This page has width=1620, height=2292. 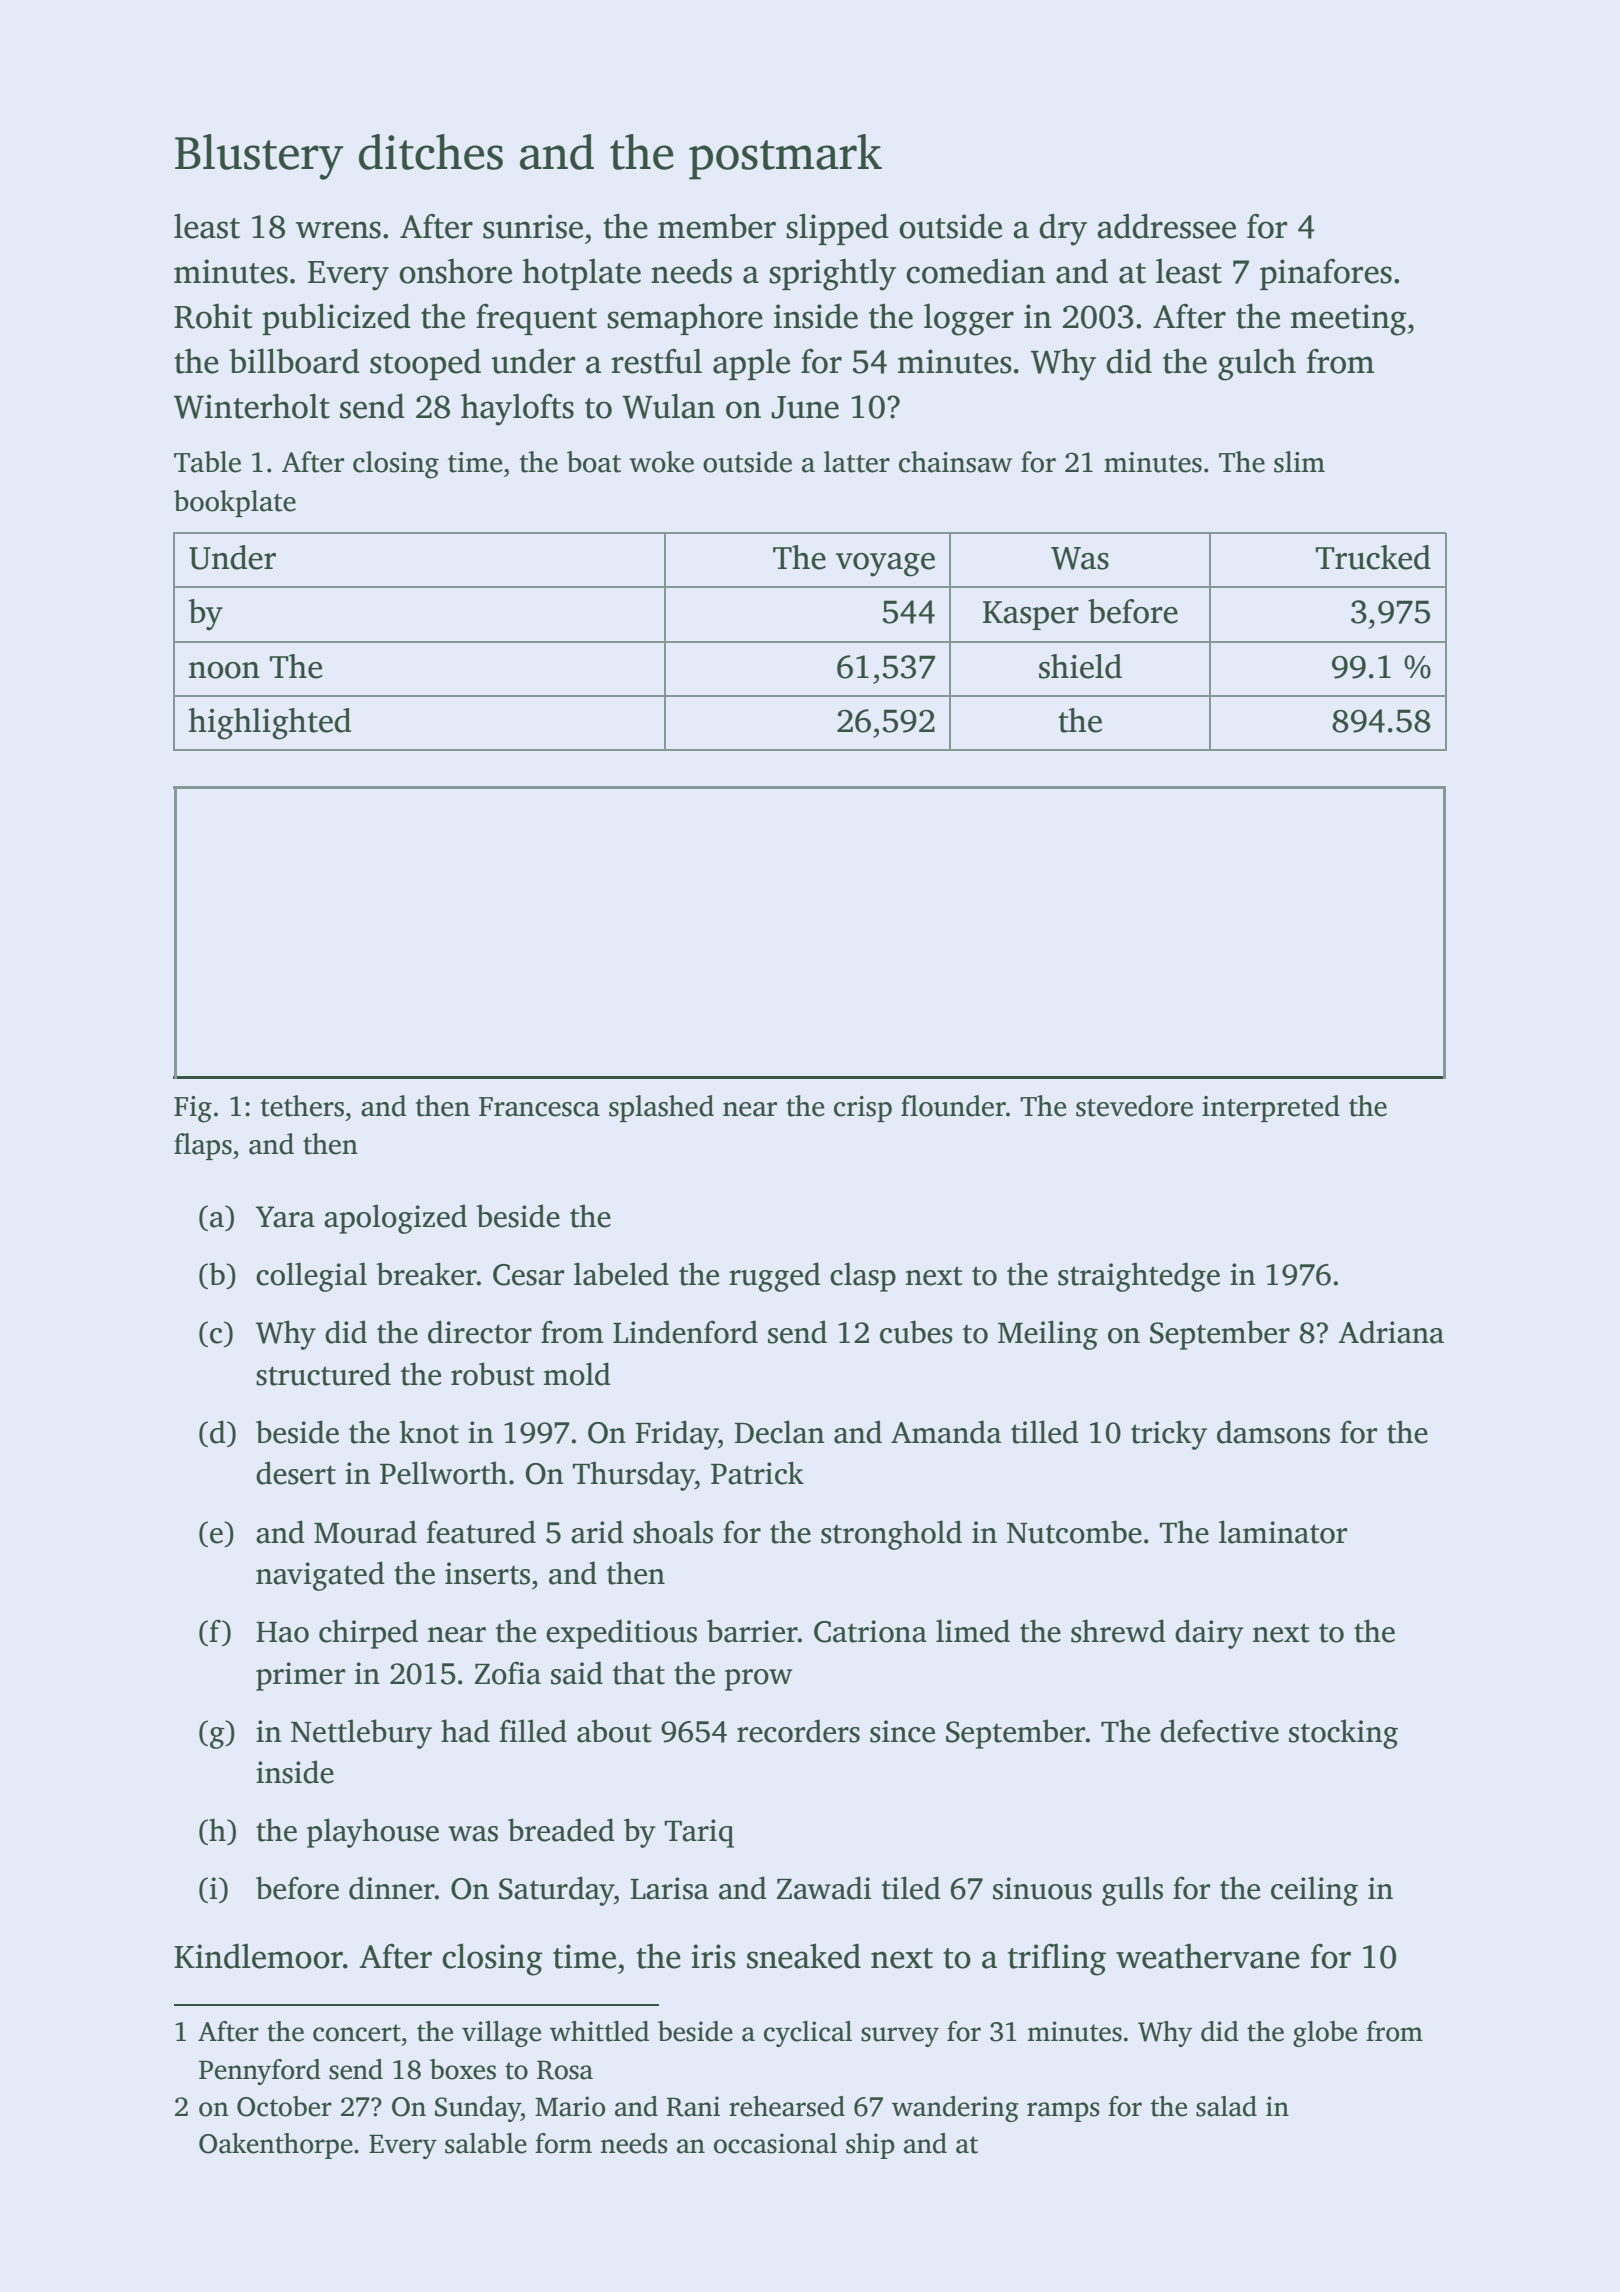 I want to click on Adriana, so click(x=1391, y=1332).
